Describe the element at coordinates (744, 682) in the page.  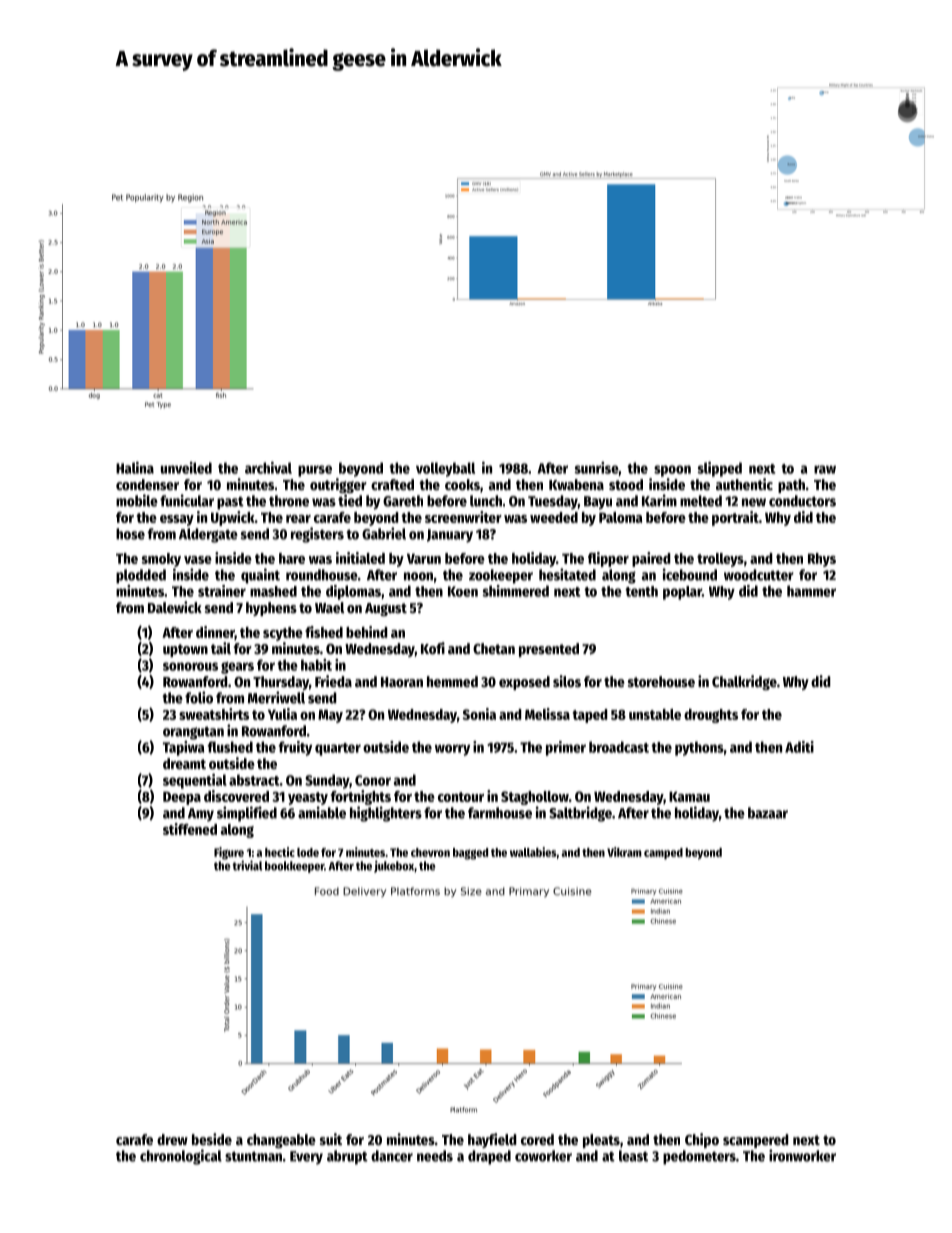
I see `Chalkridge` at that location.
